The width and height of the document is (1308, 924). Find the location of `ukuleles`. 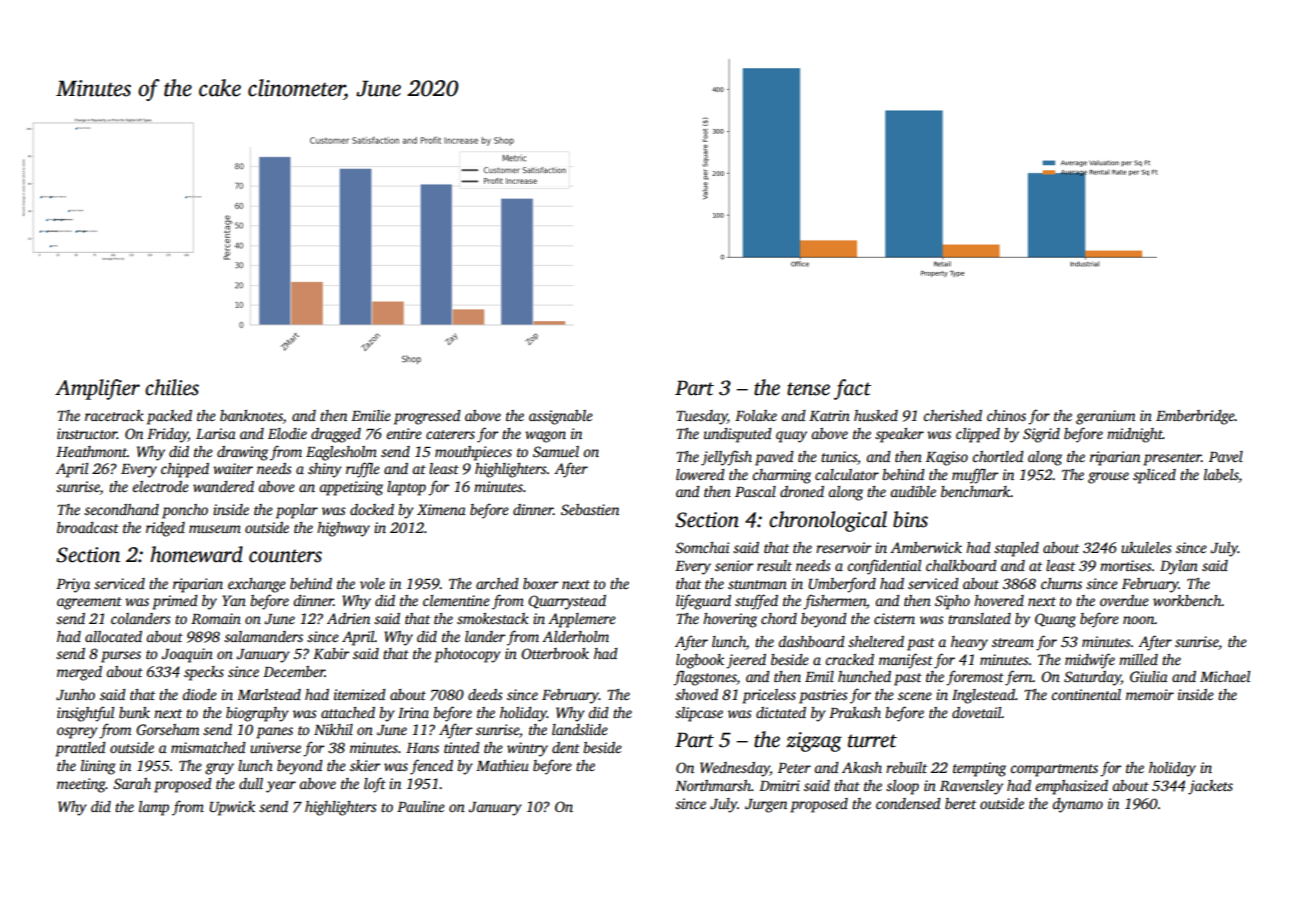

ukuleles is located at coordinates (1146, 547).
